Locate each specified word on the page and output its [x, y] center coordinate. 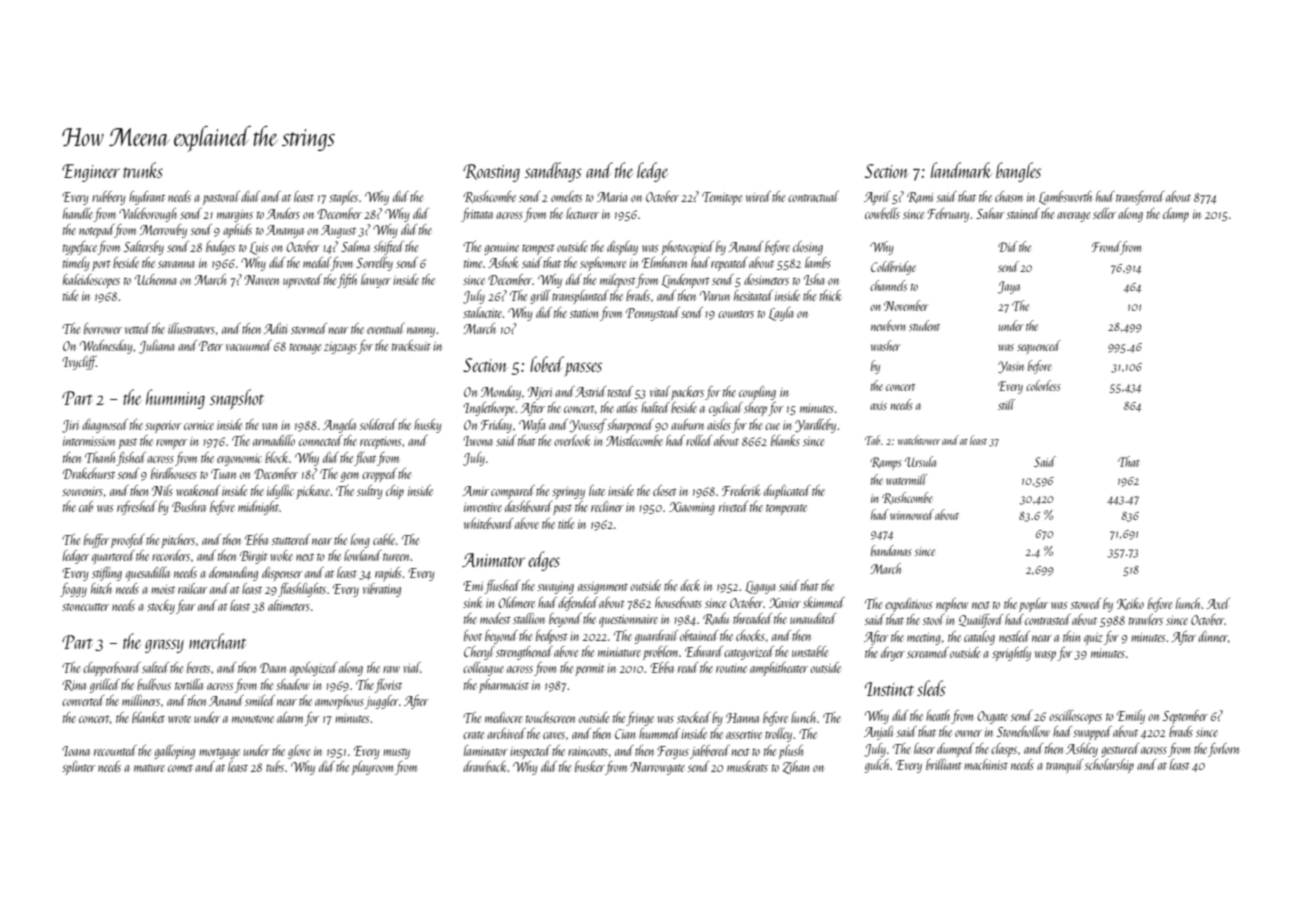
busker [590, 766]
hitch [101, 588]
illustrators [191, 328]
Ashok [503, 262]
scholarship [1109, 766]
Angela [339, 426]
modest [495, 618]
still [1006, 404]
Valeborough [148, 215]
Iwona [477, 441]
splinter [79, 768]
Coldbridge [893, 268]
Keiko [1130, 604]
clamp [1176, 215]
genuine [501, 249]
